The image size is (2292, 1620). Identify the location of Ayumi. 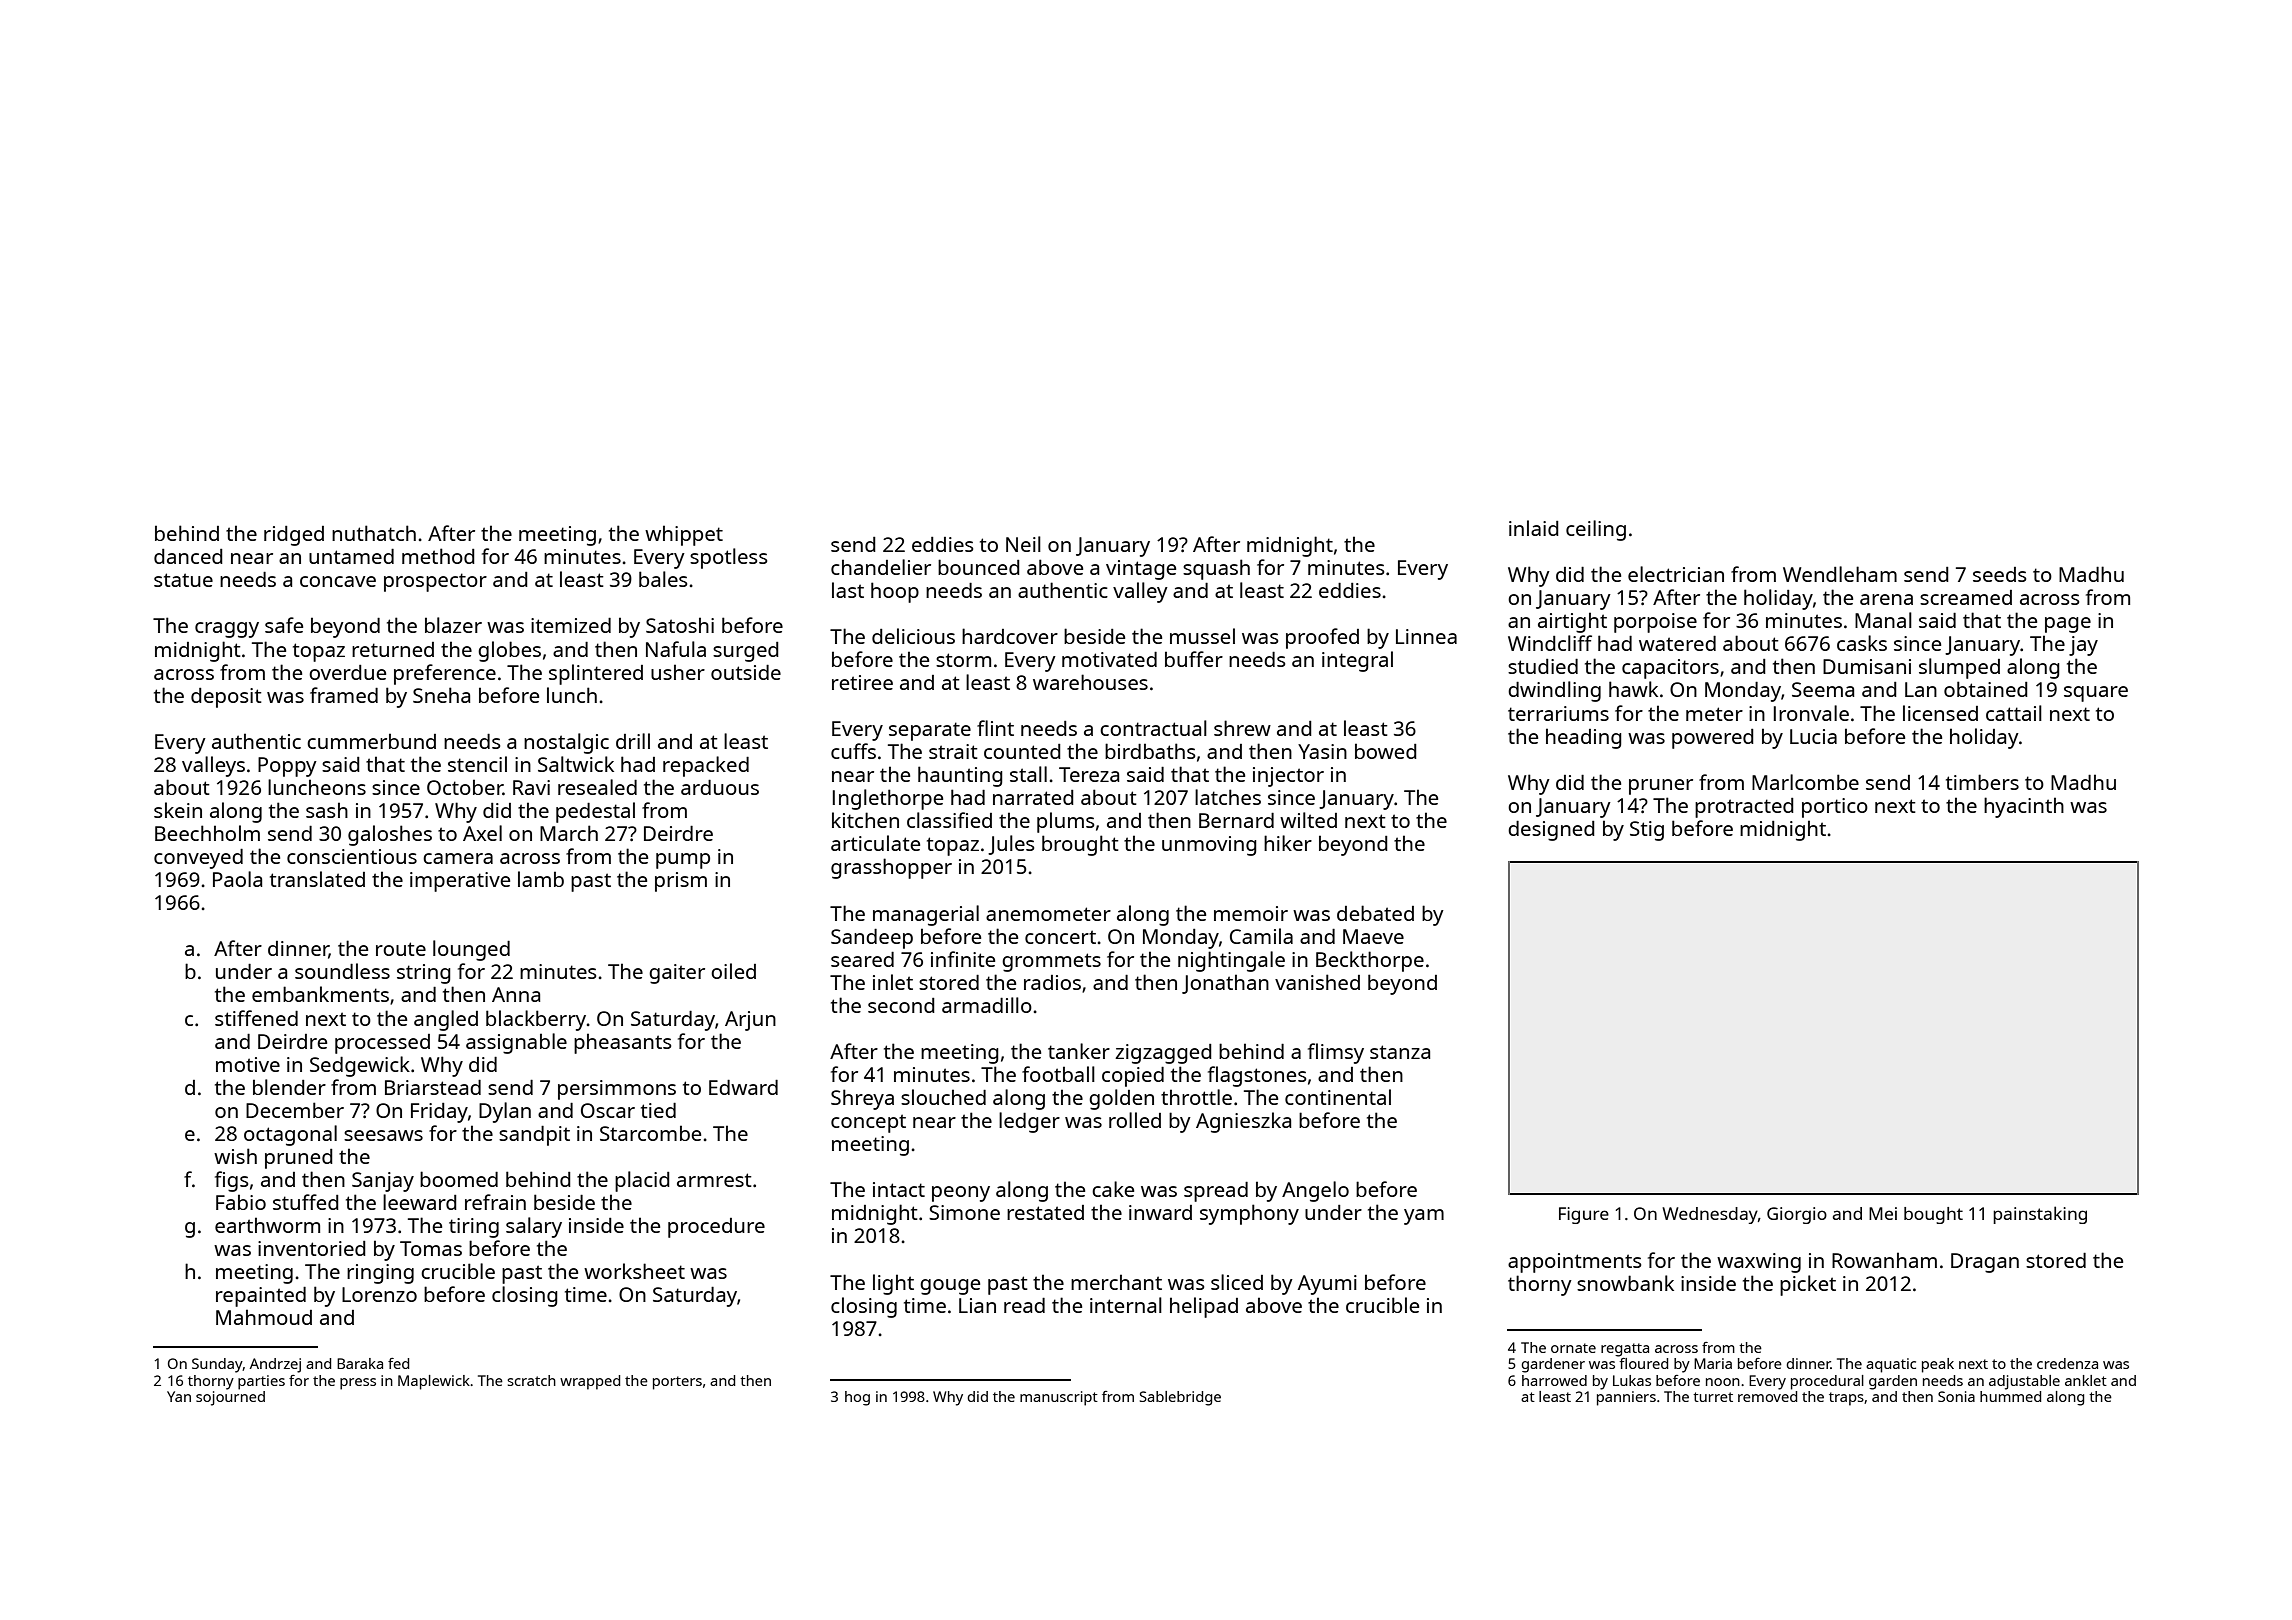
(1327, 1285).
